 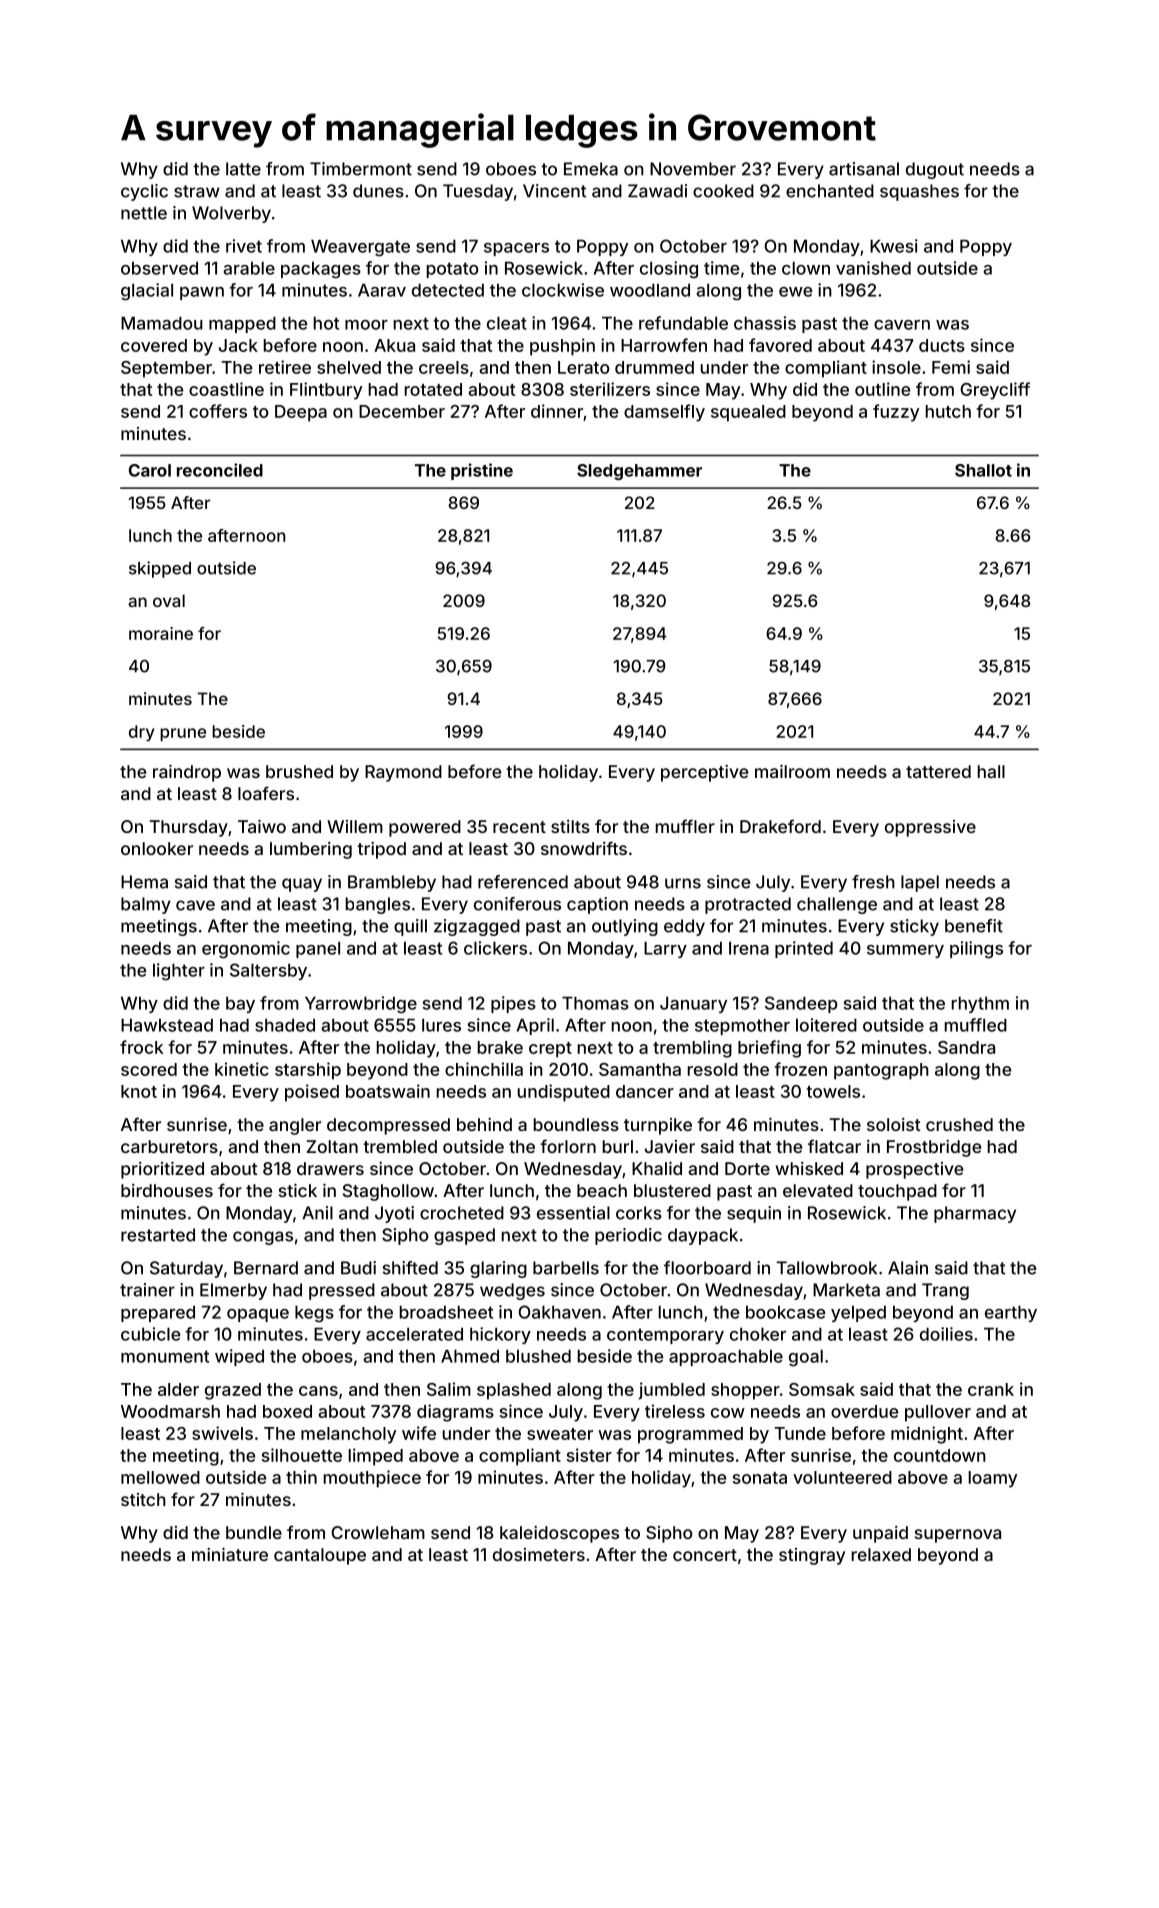 What do you see at coordinates (639, 472) in the screenshot?
I see `Sledgehammer` at bounding box center [639, 472].
